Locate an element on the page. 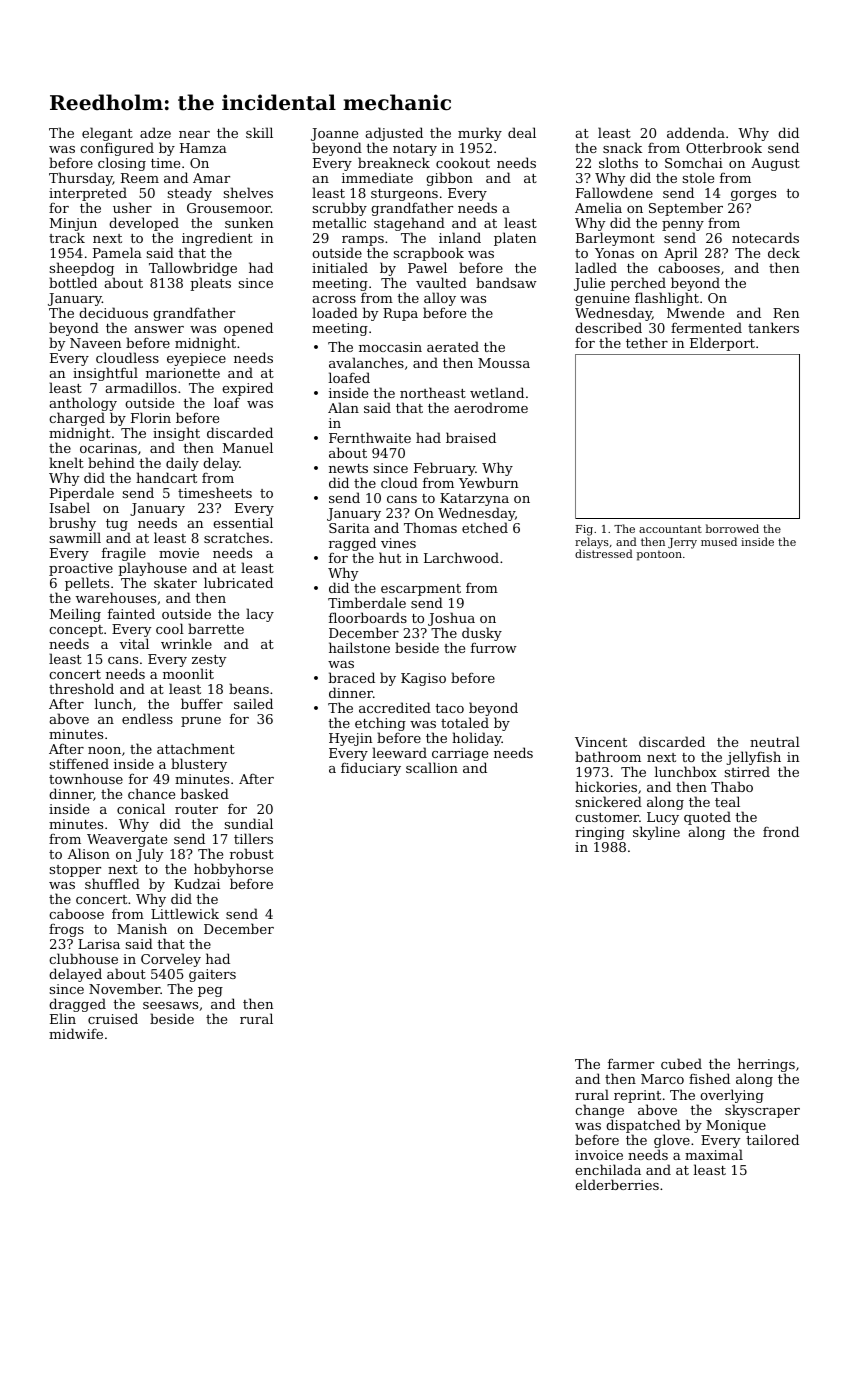 The image size is (849, 1400). Fernthwaite is located at coordinates (370, 437).
